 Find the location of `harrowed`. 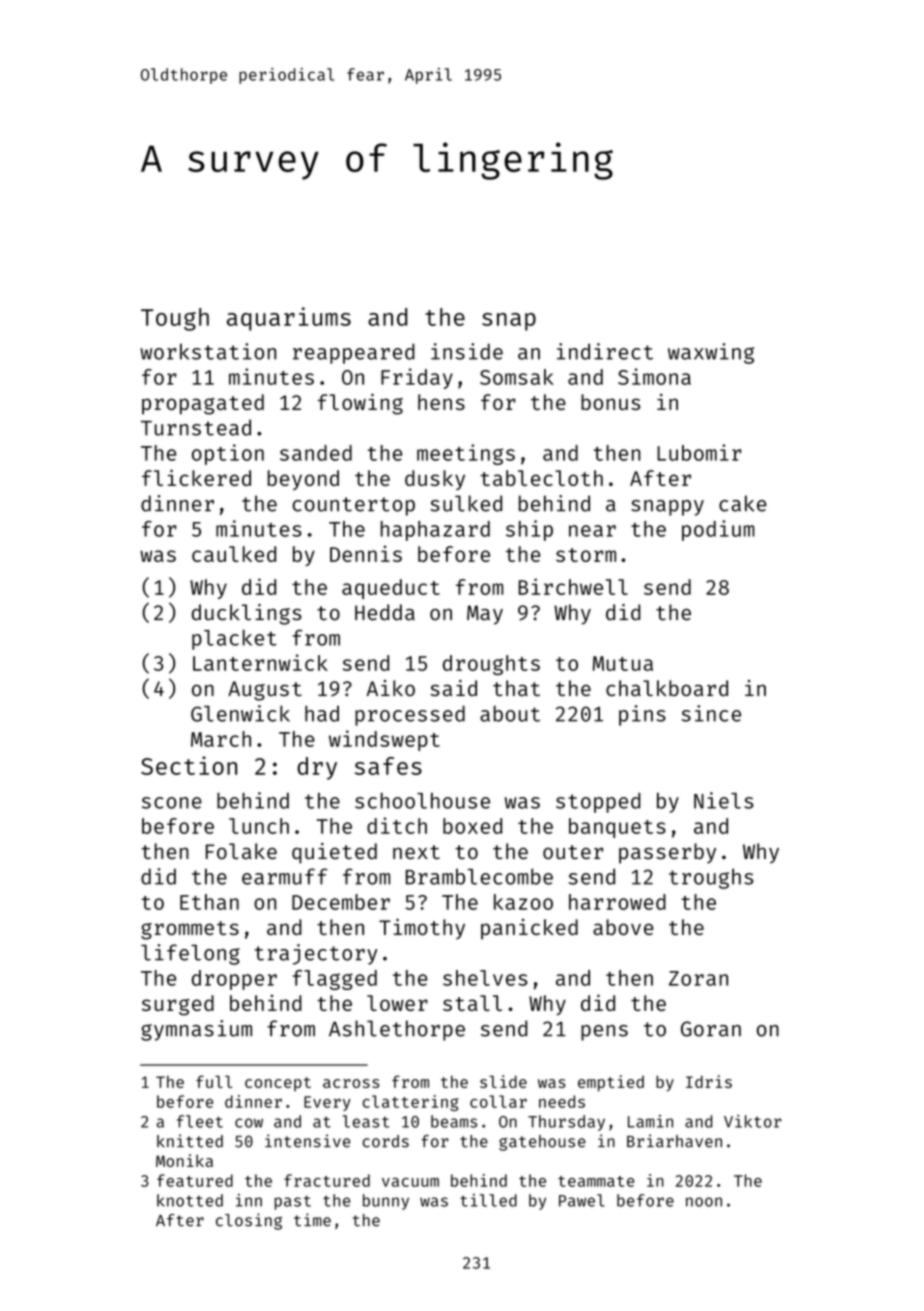

harrowed is located at coordinates (617, 902).
